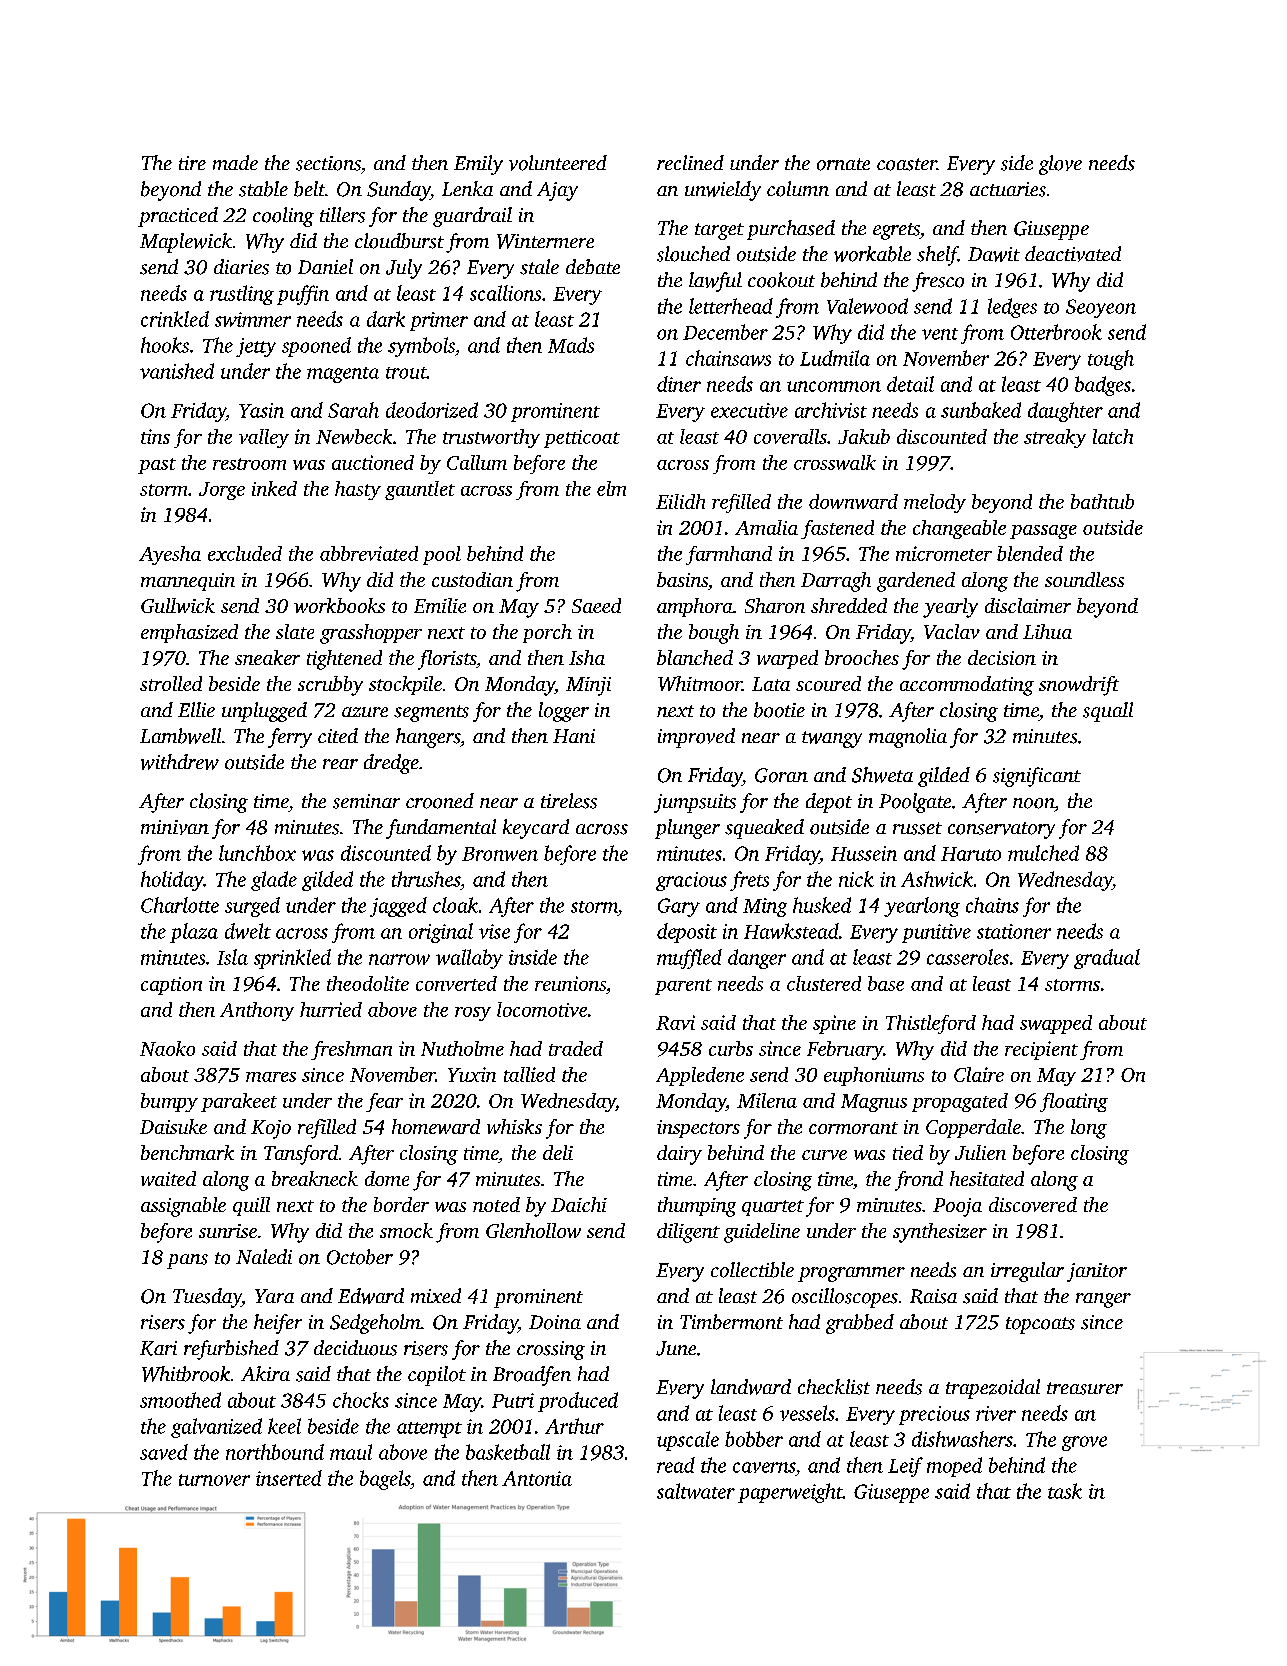 The height and width of the page is (1666, 1287). What do you see at coordinates (790, 1493) in the page?
I see `paperweight` at bounding box center [790, 1493].
